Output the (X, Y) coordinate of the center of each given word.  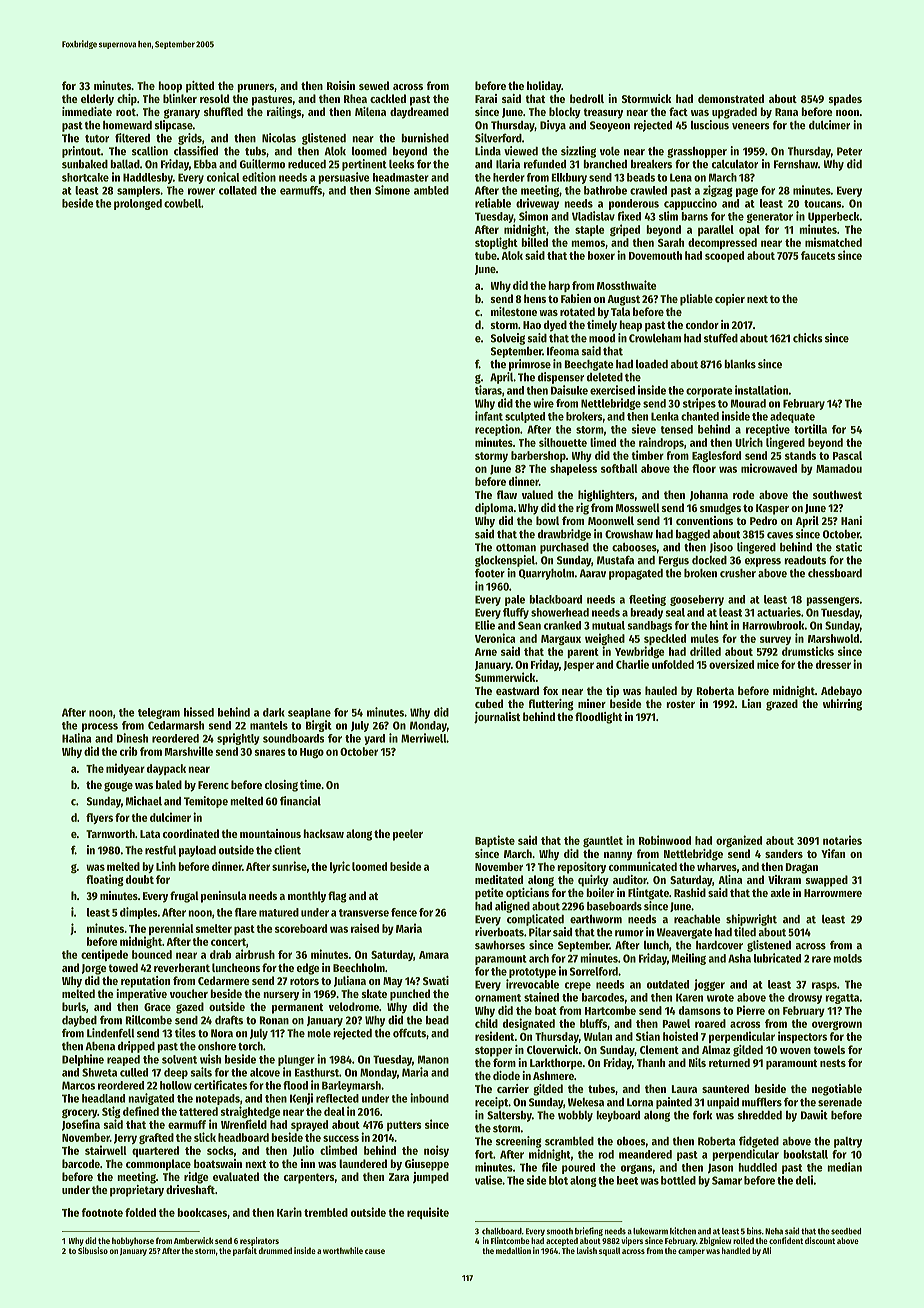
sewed (374, 85)
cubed (489, 703)
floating (105, 880)
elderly (97, 100)
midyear (125, 769)
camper (691, 1252)
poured (578, 1168)
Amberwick (194, 1240)
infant (489, 416)
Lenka (665, 416)
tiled (745, 932)
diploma (494, 509)
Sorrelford (594, 971)
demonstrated (731, 98)
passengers (833, 601)
